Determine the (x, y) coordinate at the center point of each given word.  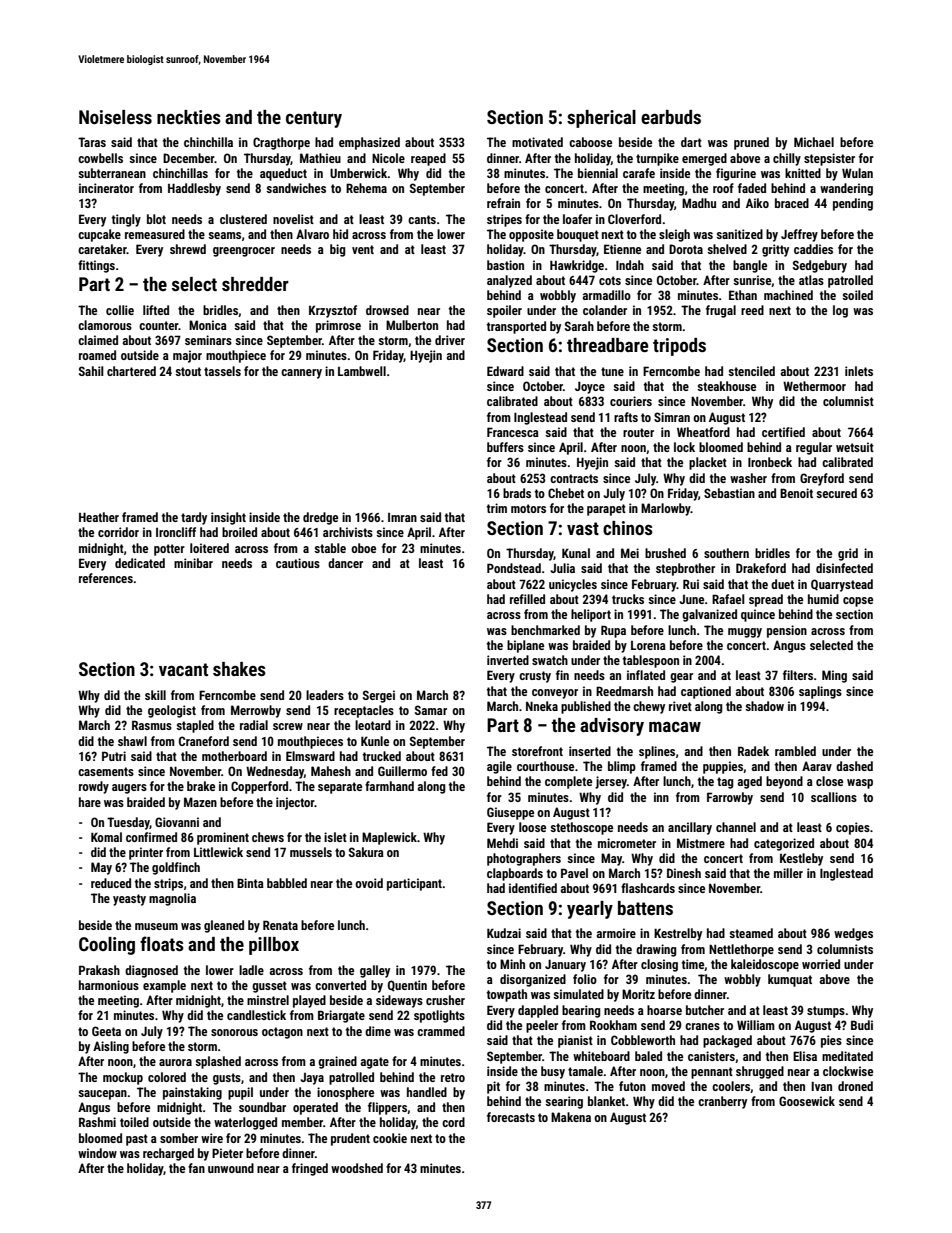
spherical (601, 119)
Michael (814, 142)
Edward (505, 371)
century (314, 119)
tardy (194, 518)
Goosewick (807, 1101)
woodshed (357, 1168)
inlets (859, 371)
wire (212, 1138)
